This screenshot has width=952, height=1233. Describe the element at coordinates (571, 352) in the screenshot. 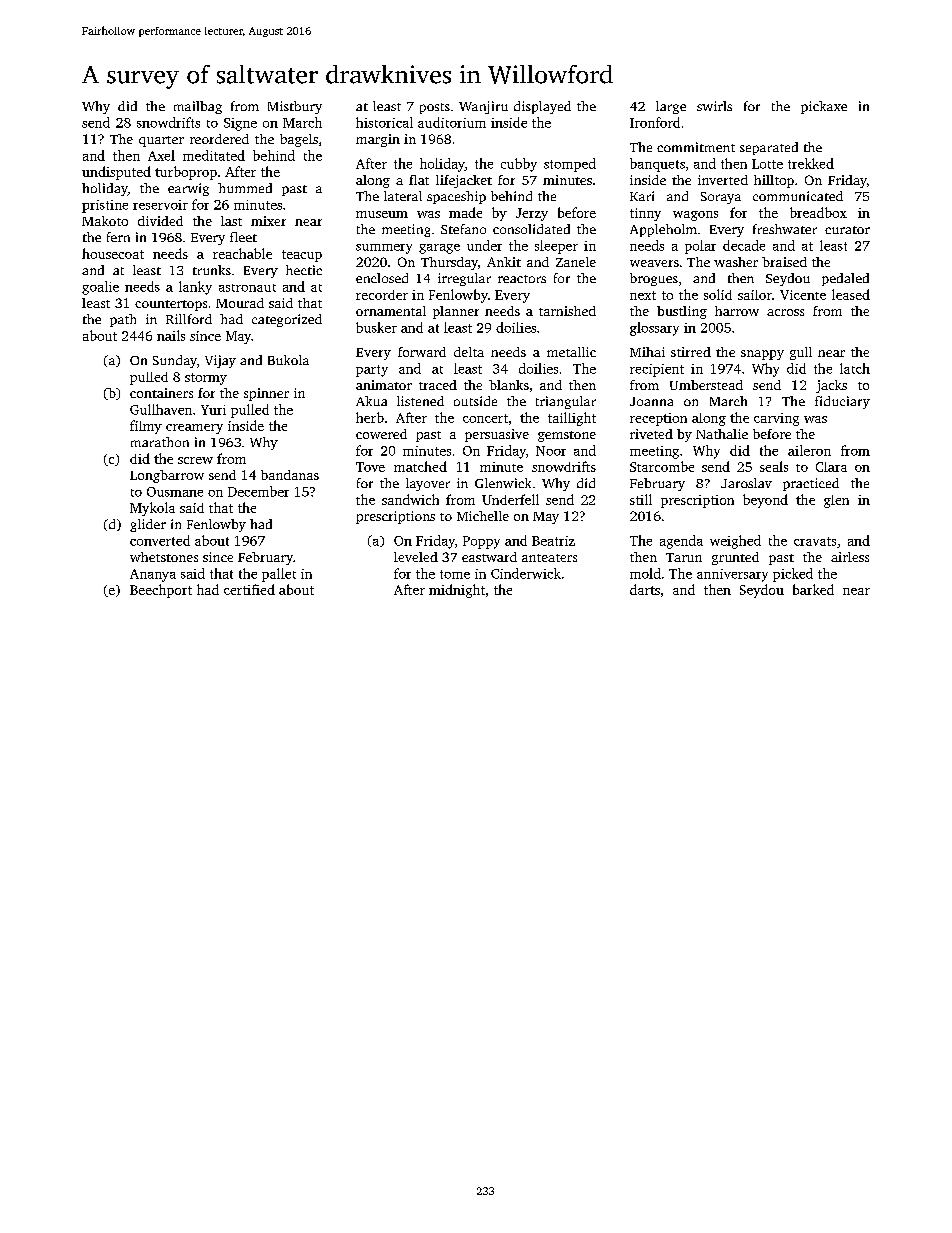

I see `metallic` at that location.
